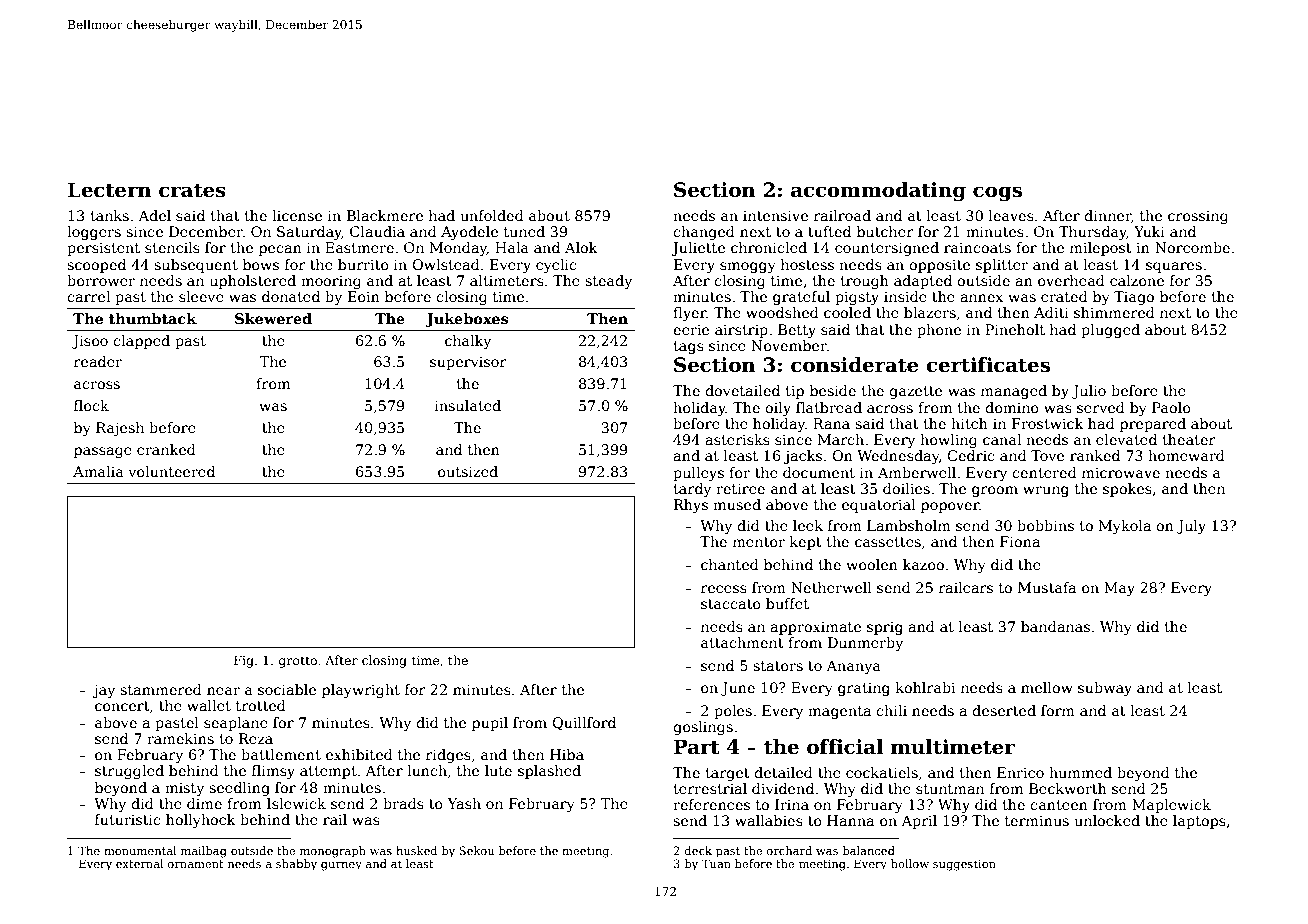  I want to click on cogs, so click(997, 194).
